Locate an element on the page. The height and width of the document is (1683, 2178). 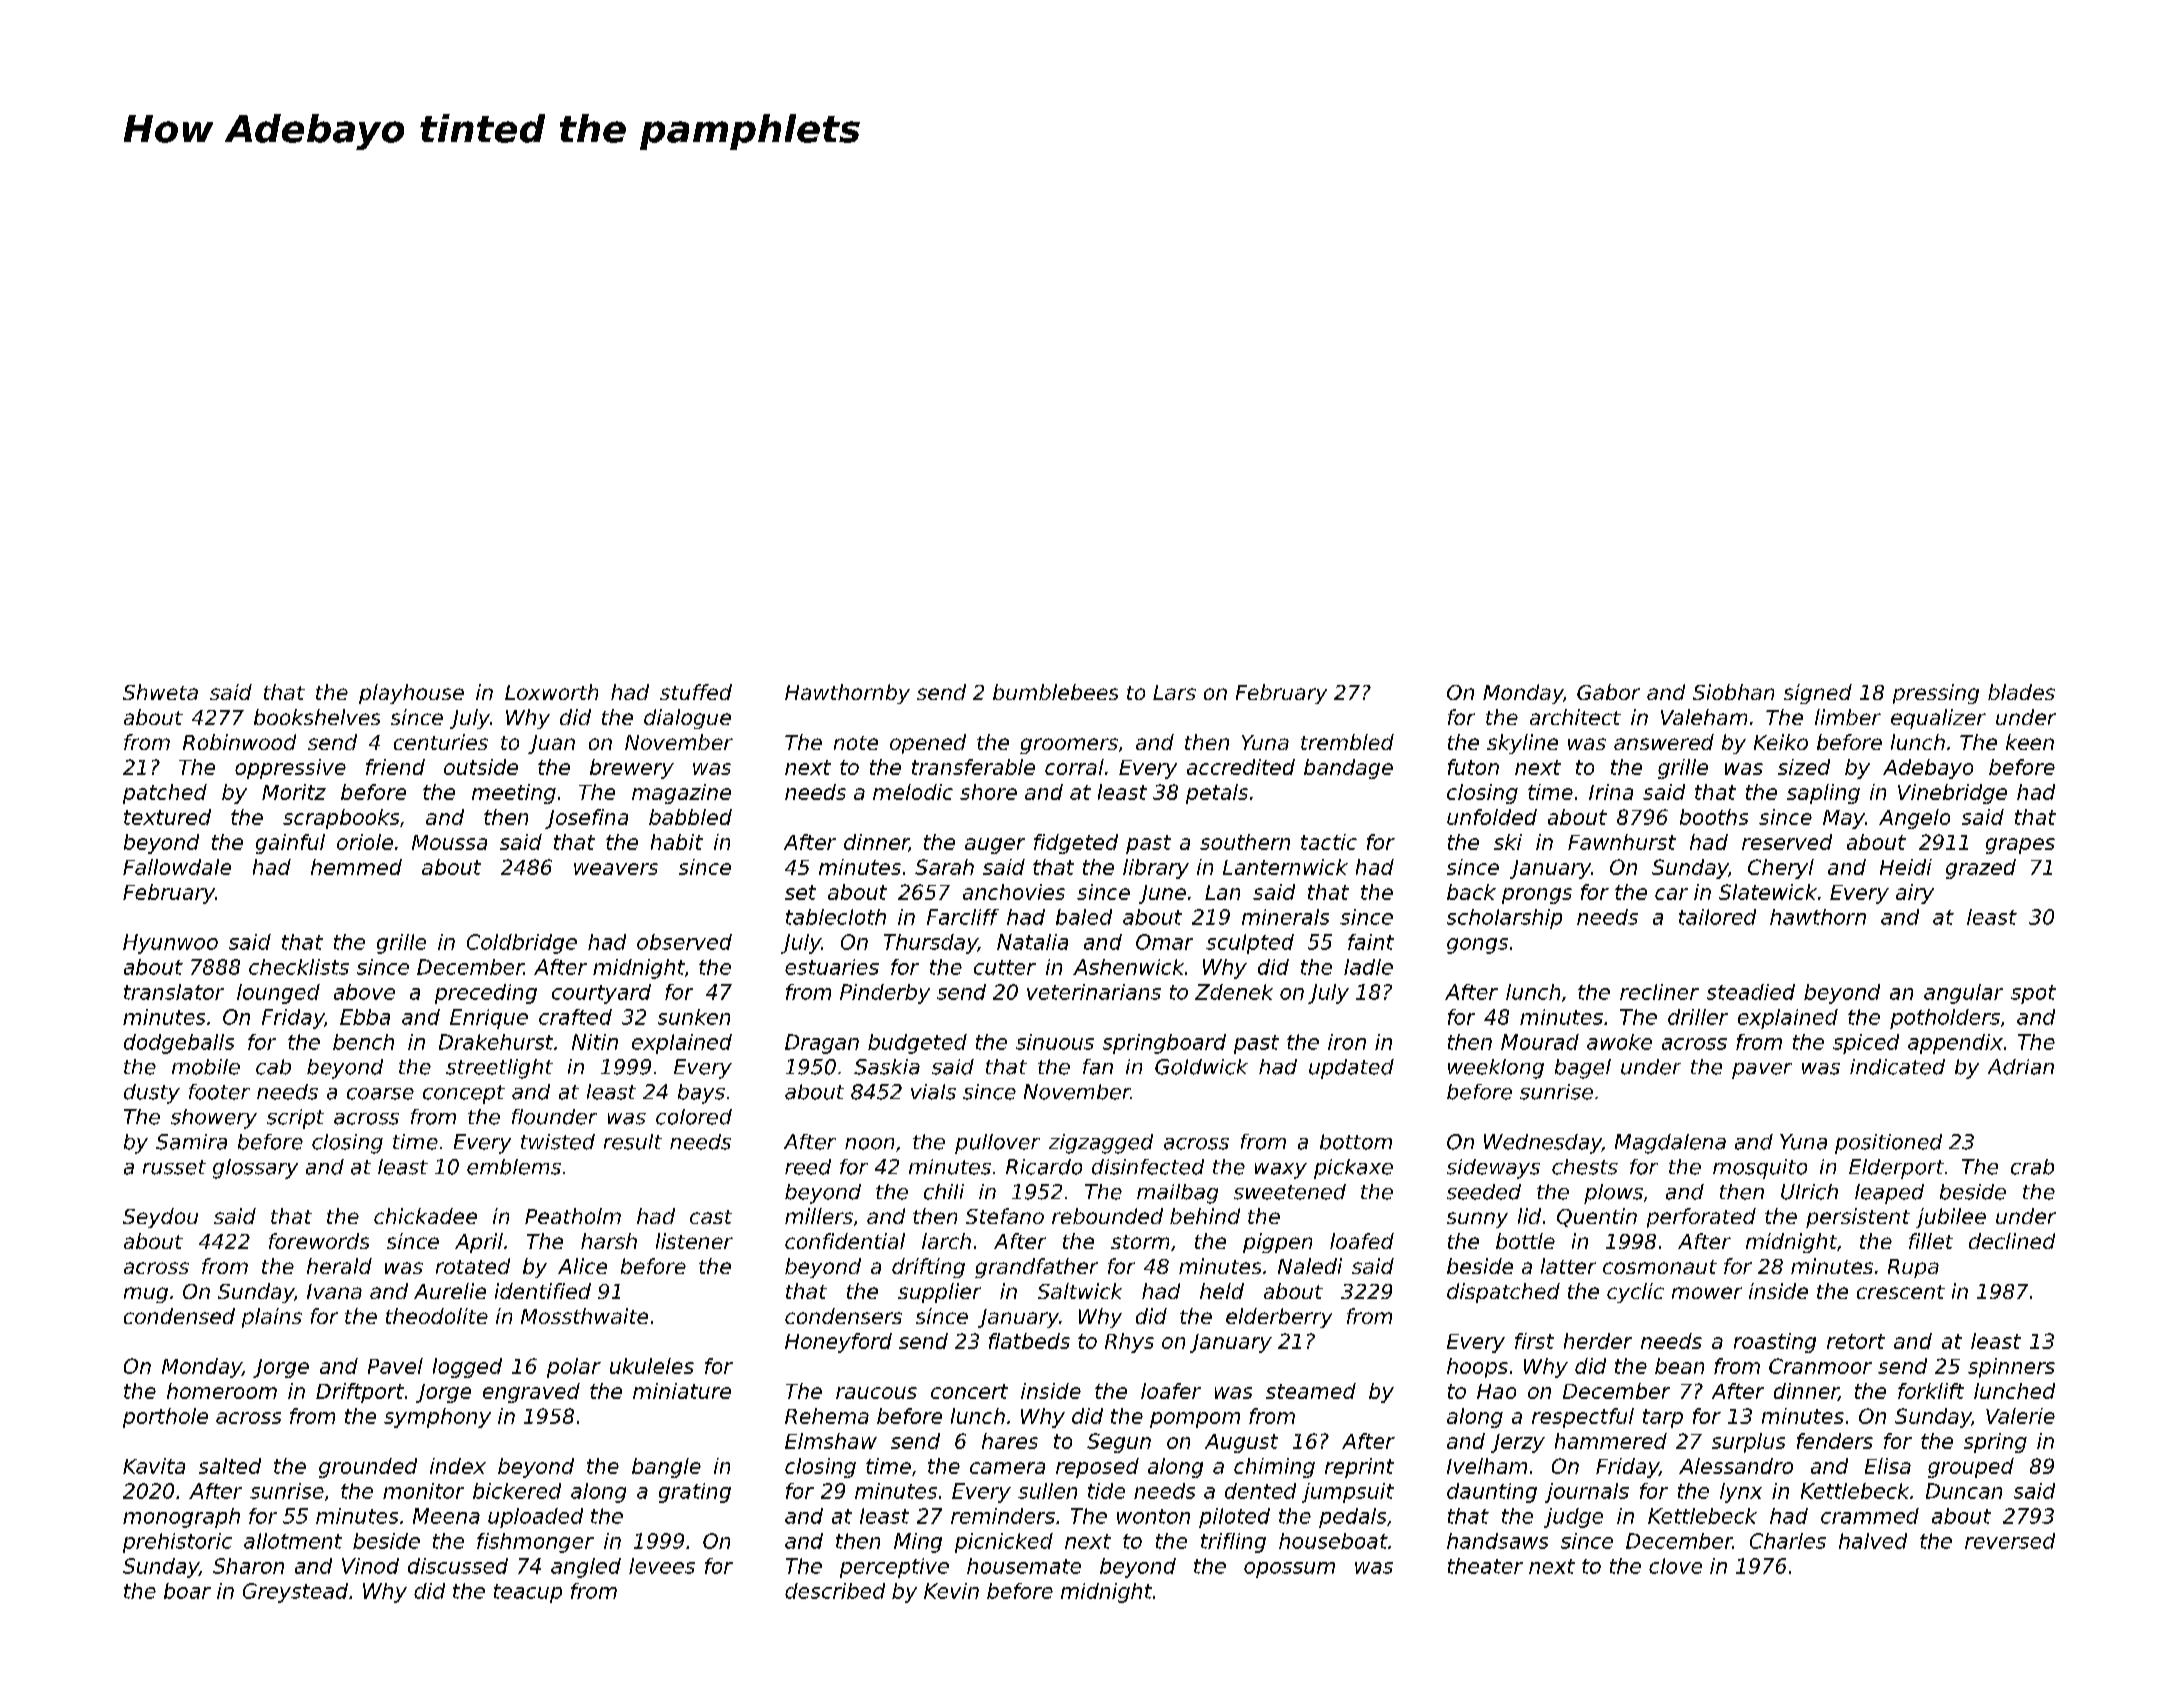
clove is located at coordinates (1675, 1566).
